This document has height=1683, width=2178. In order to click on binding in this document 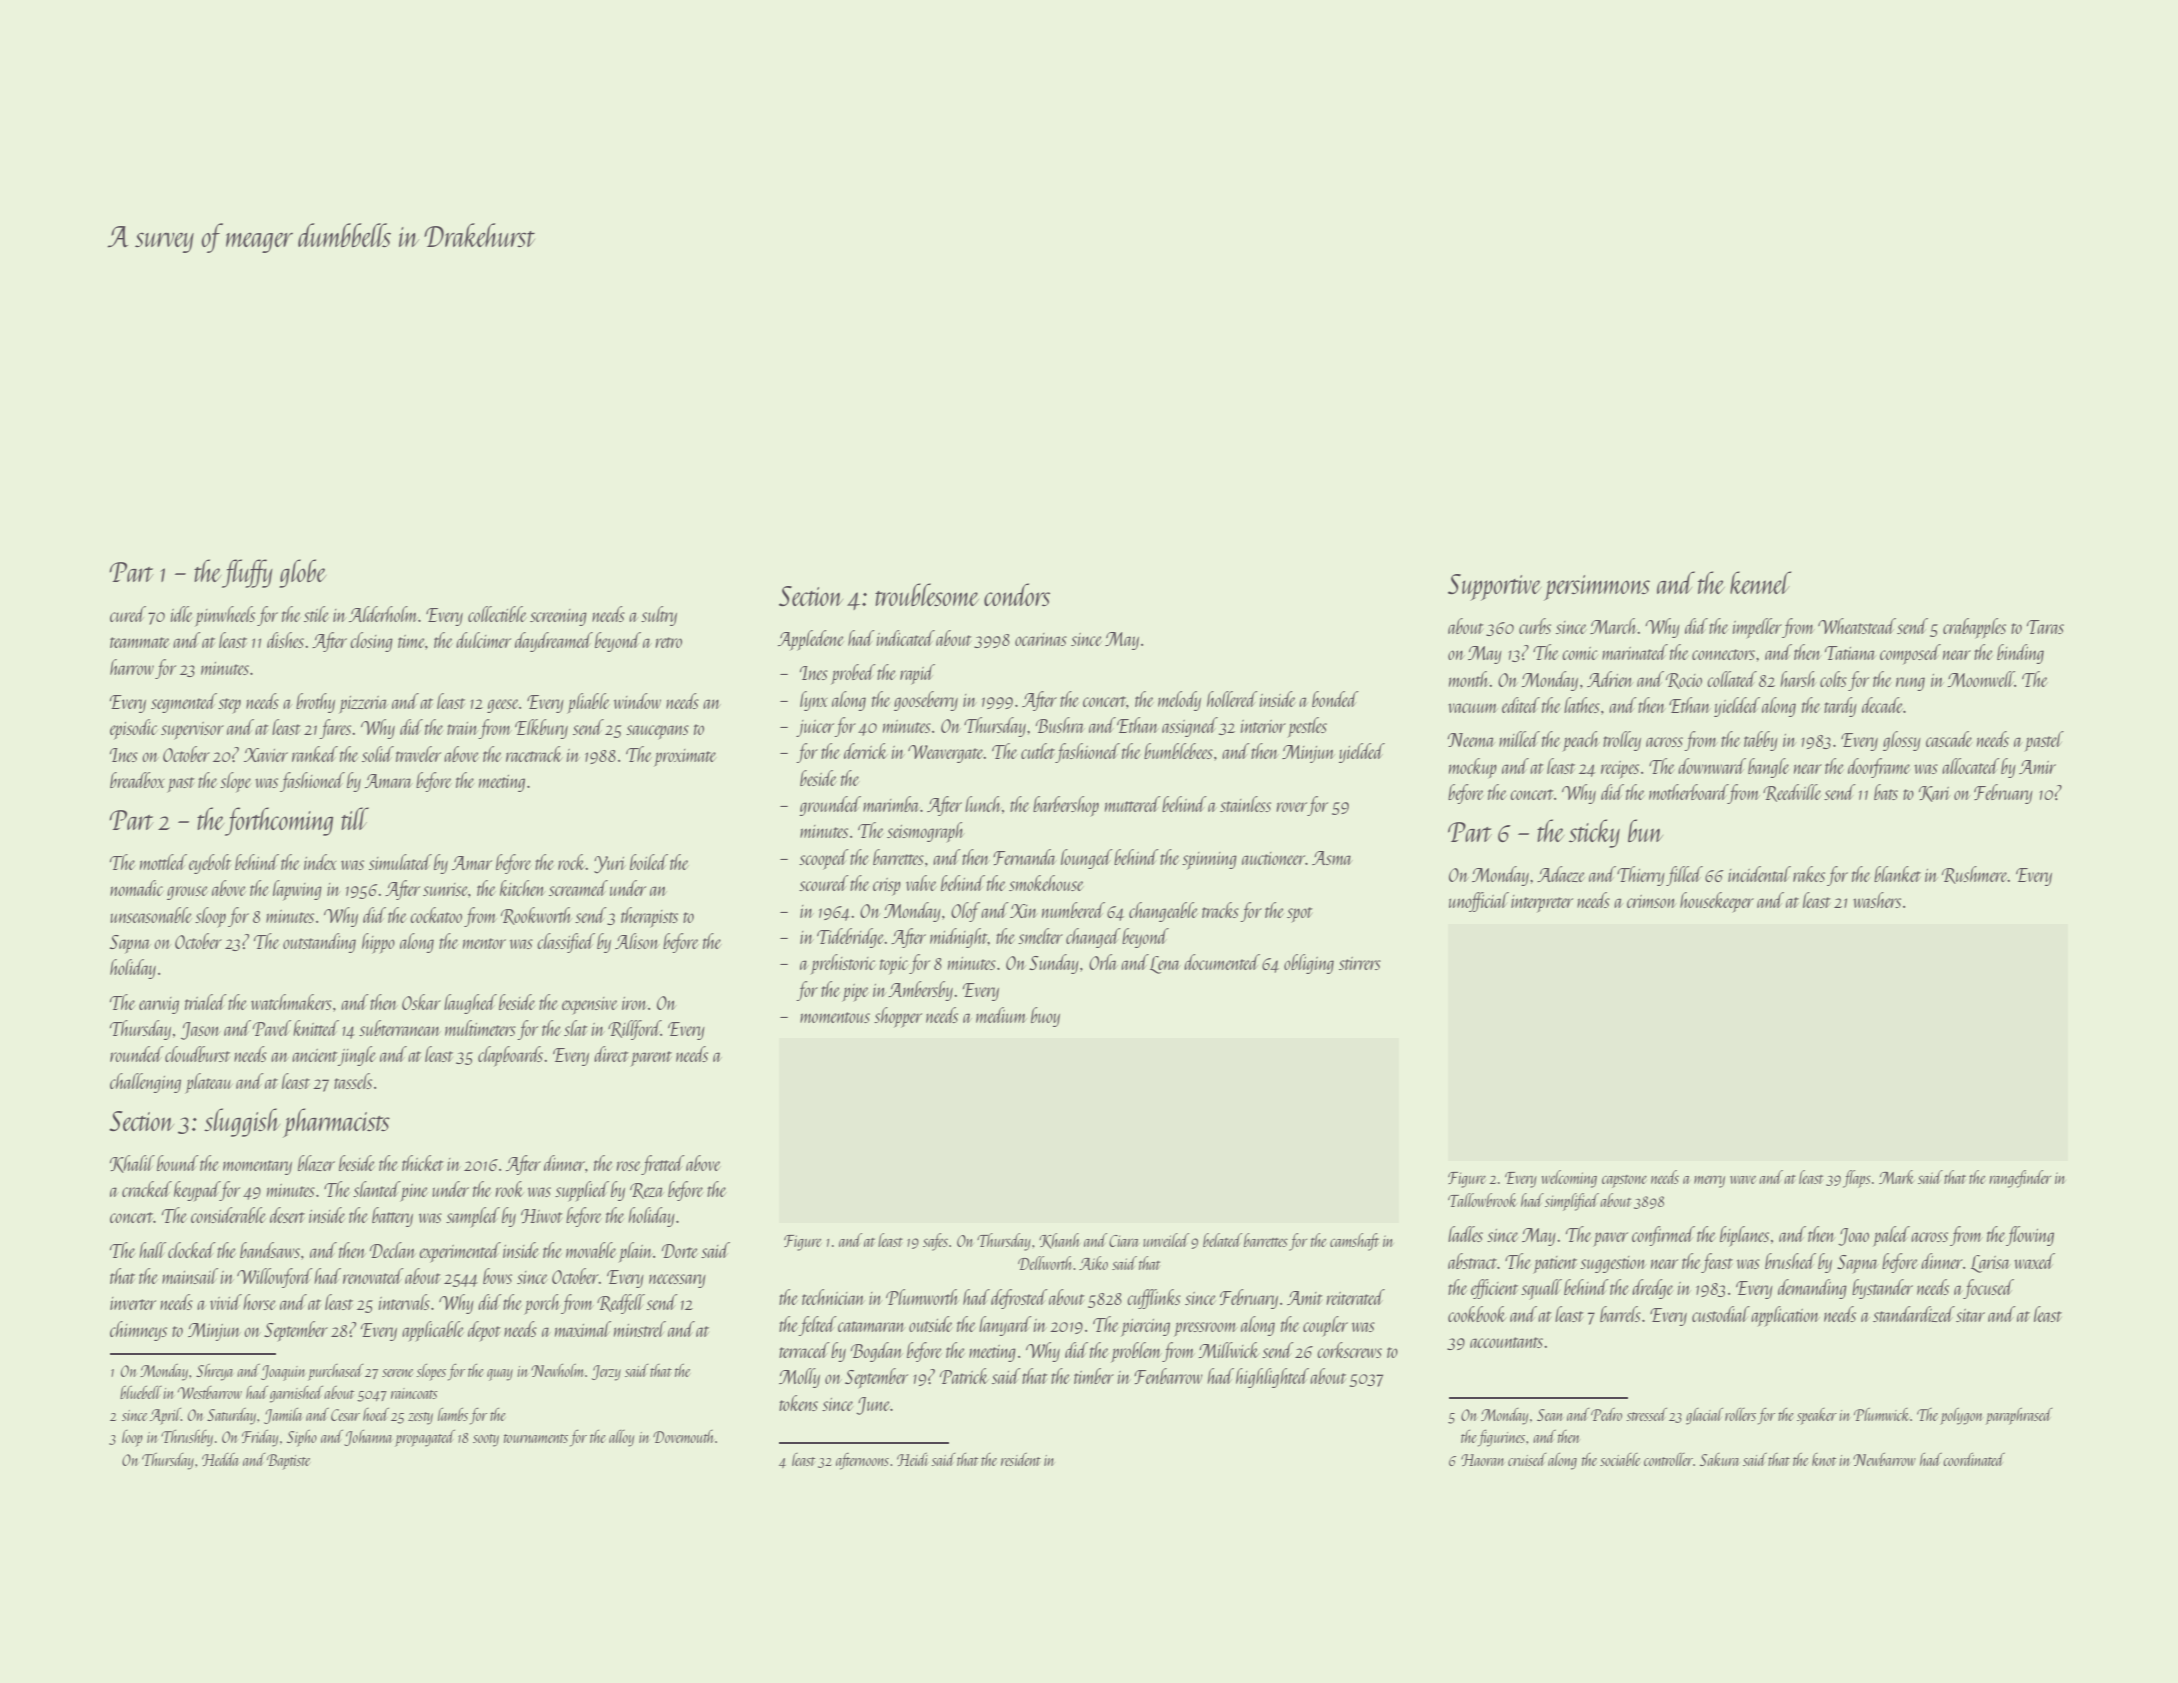, I will do `click(2020, 654)`.
